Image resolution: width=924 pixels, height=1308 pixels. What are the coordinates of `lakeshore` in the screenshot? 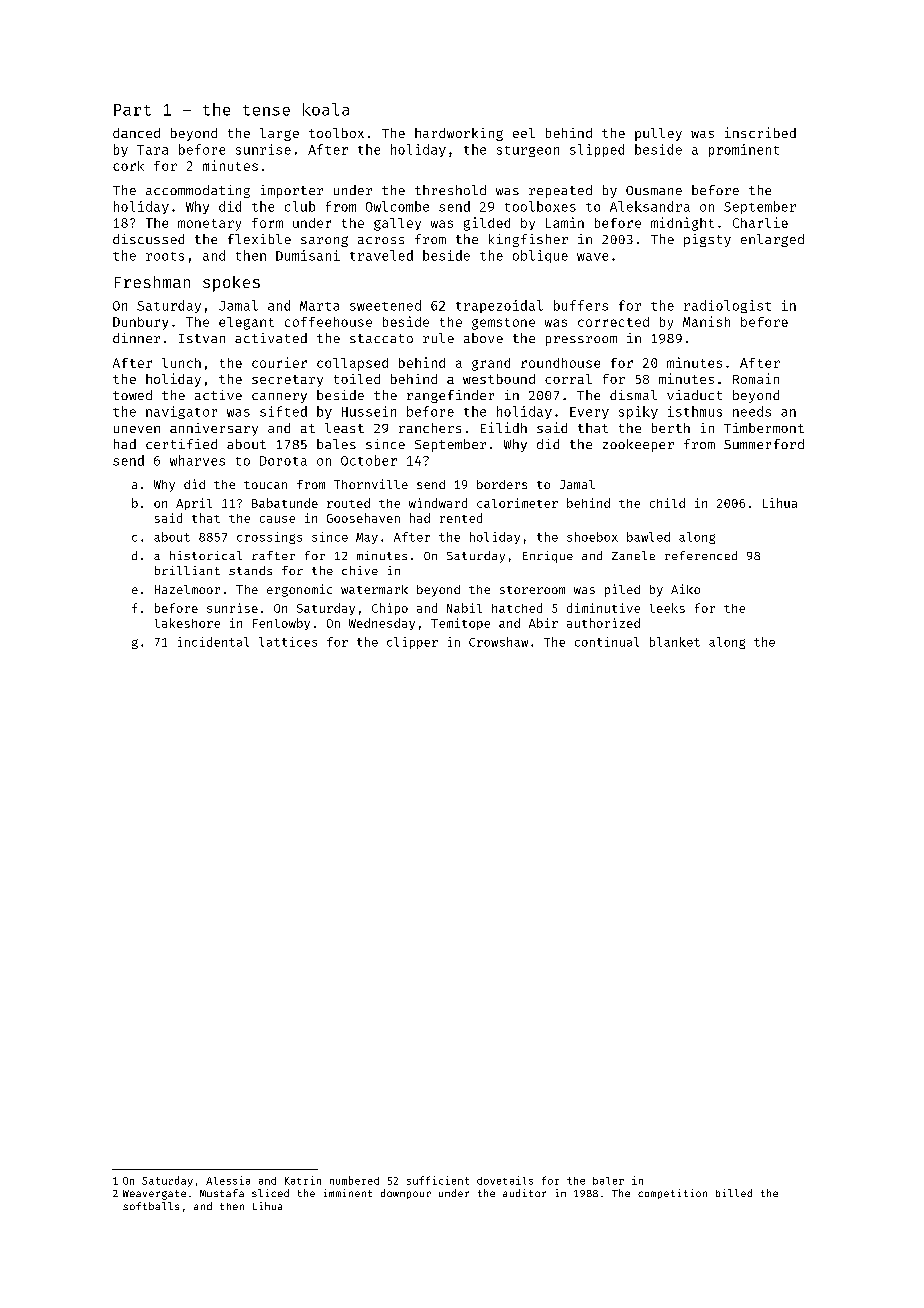 It's located at (187, 623).
